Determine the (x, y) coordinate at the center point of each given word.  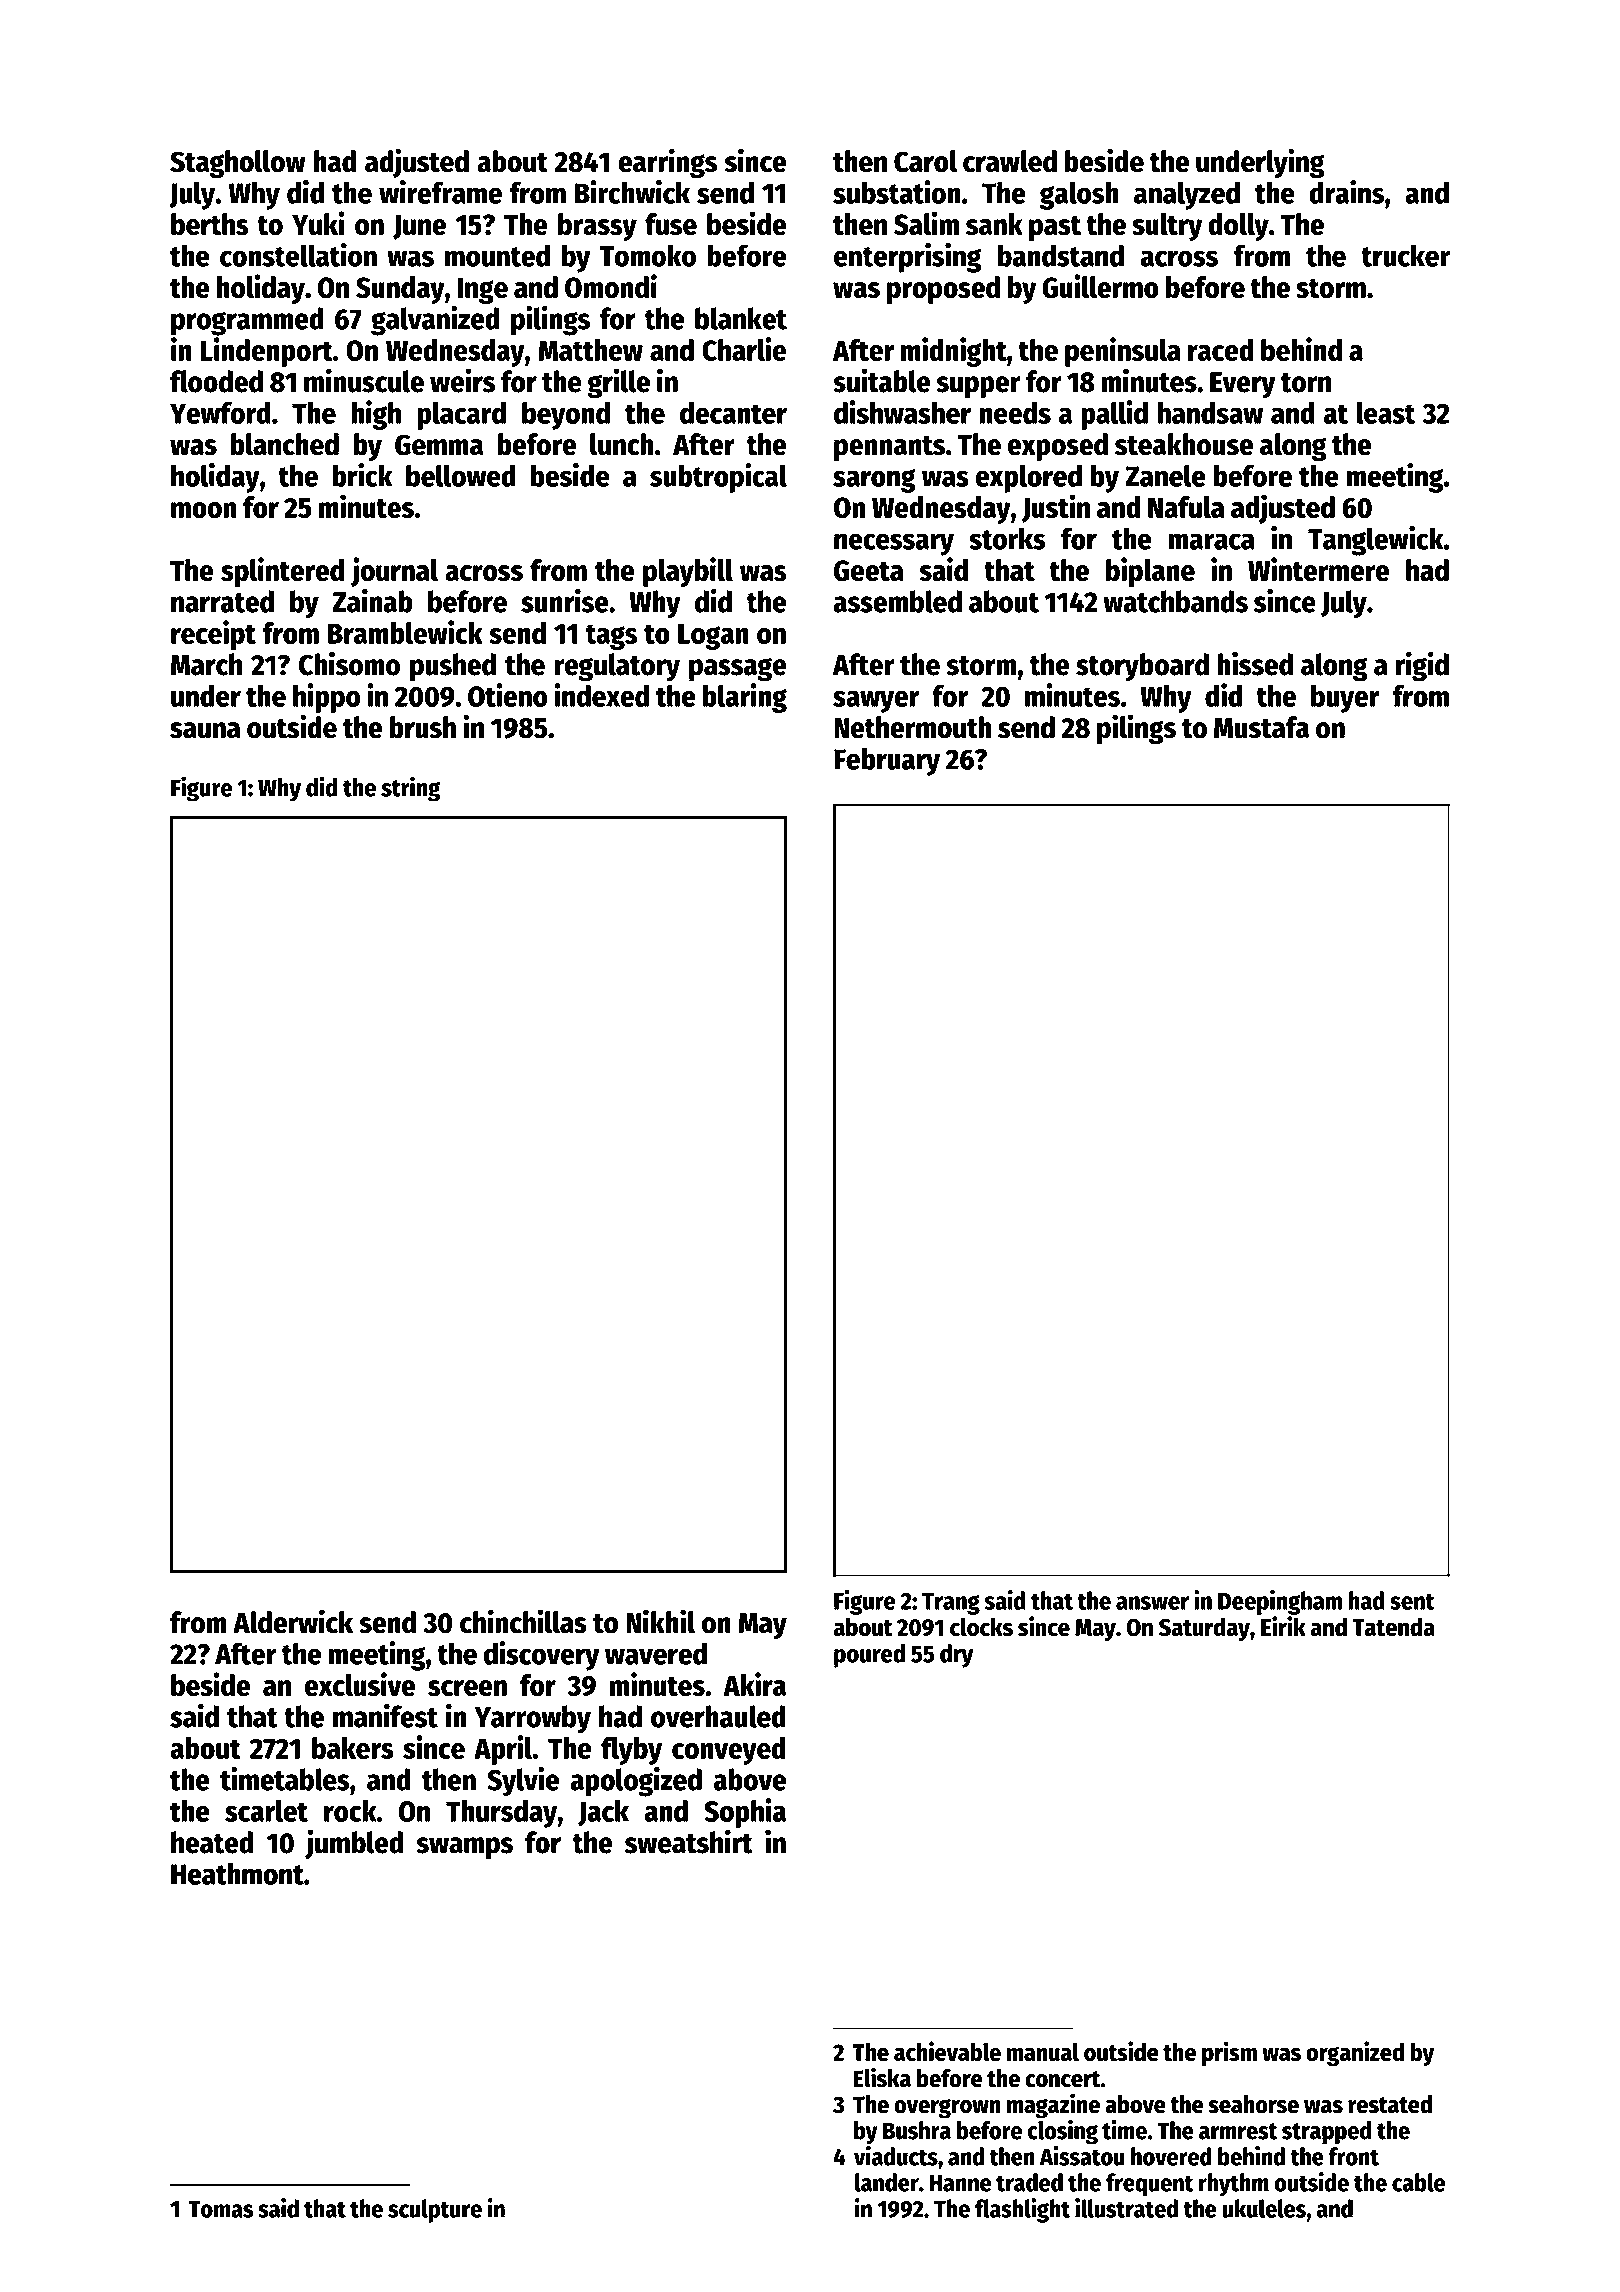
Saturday (1204, 1629)
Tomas (220, 2209)
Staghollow (238, 164)
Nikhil (660, 1621)
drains (1346, 192)
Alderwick (293, 1621)
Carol (925, 161)
